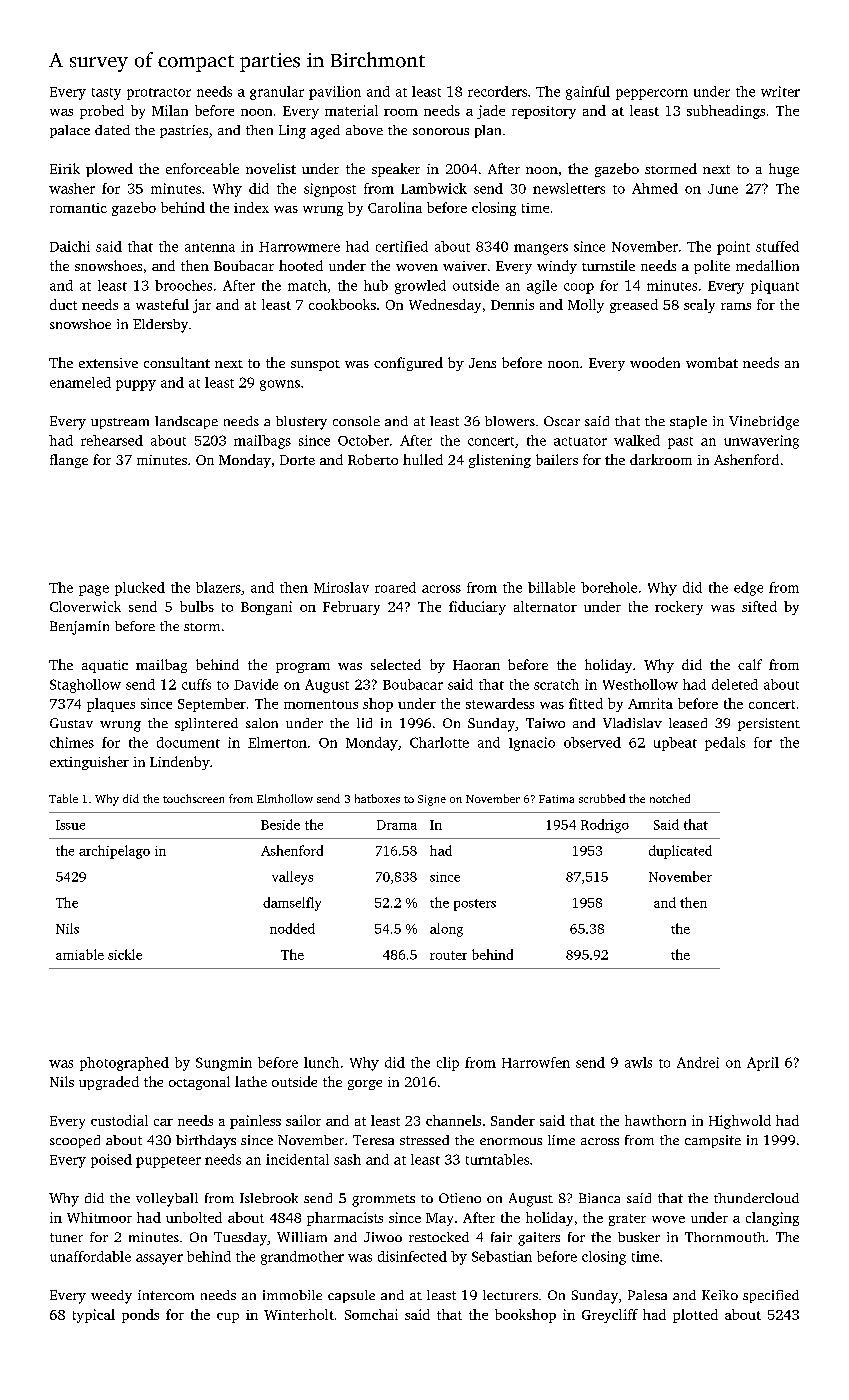  What do you see at coordinates (159, 94) in the image?
I see `protractor` at bounding box center [159, 94].
